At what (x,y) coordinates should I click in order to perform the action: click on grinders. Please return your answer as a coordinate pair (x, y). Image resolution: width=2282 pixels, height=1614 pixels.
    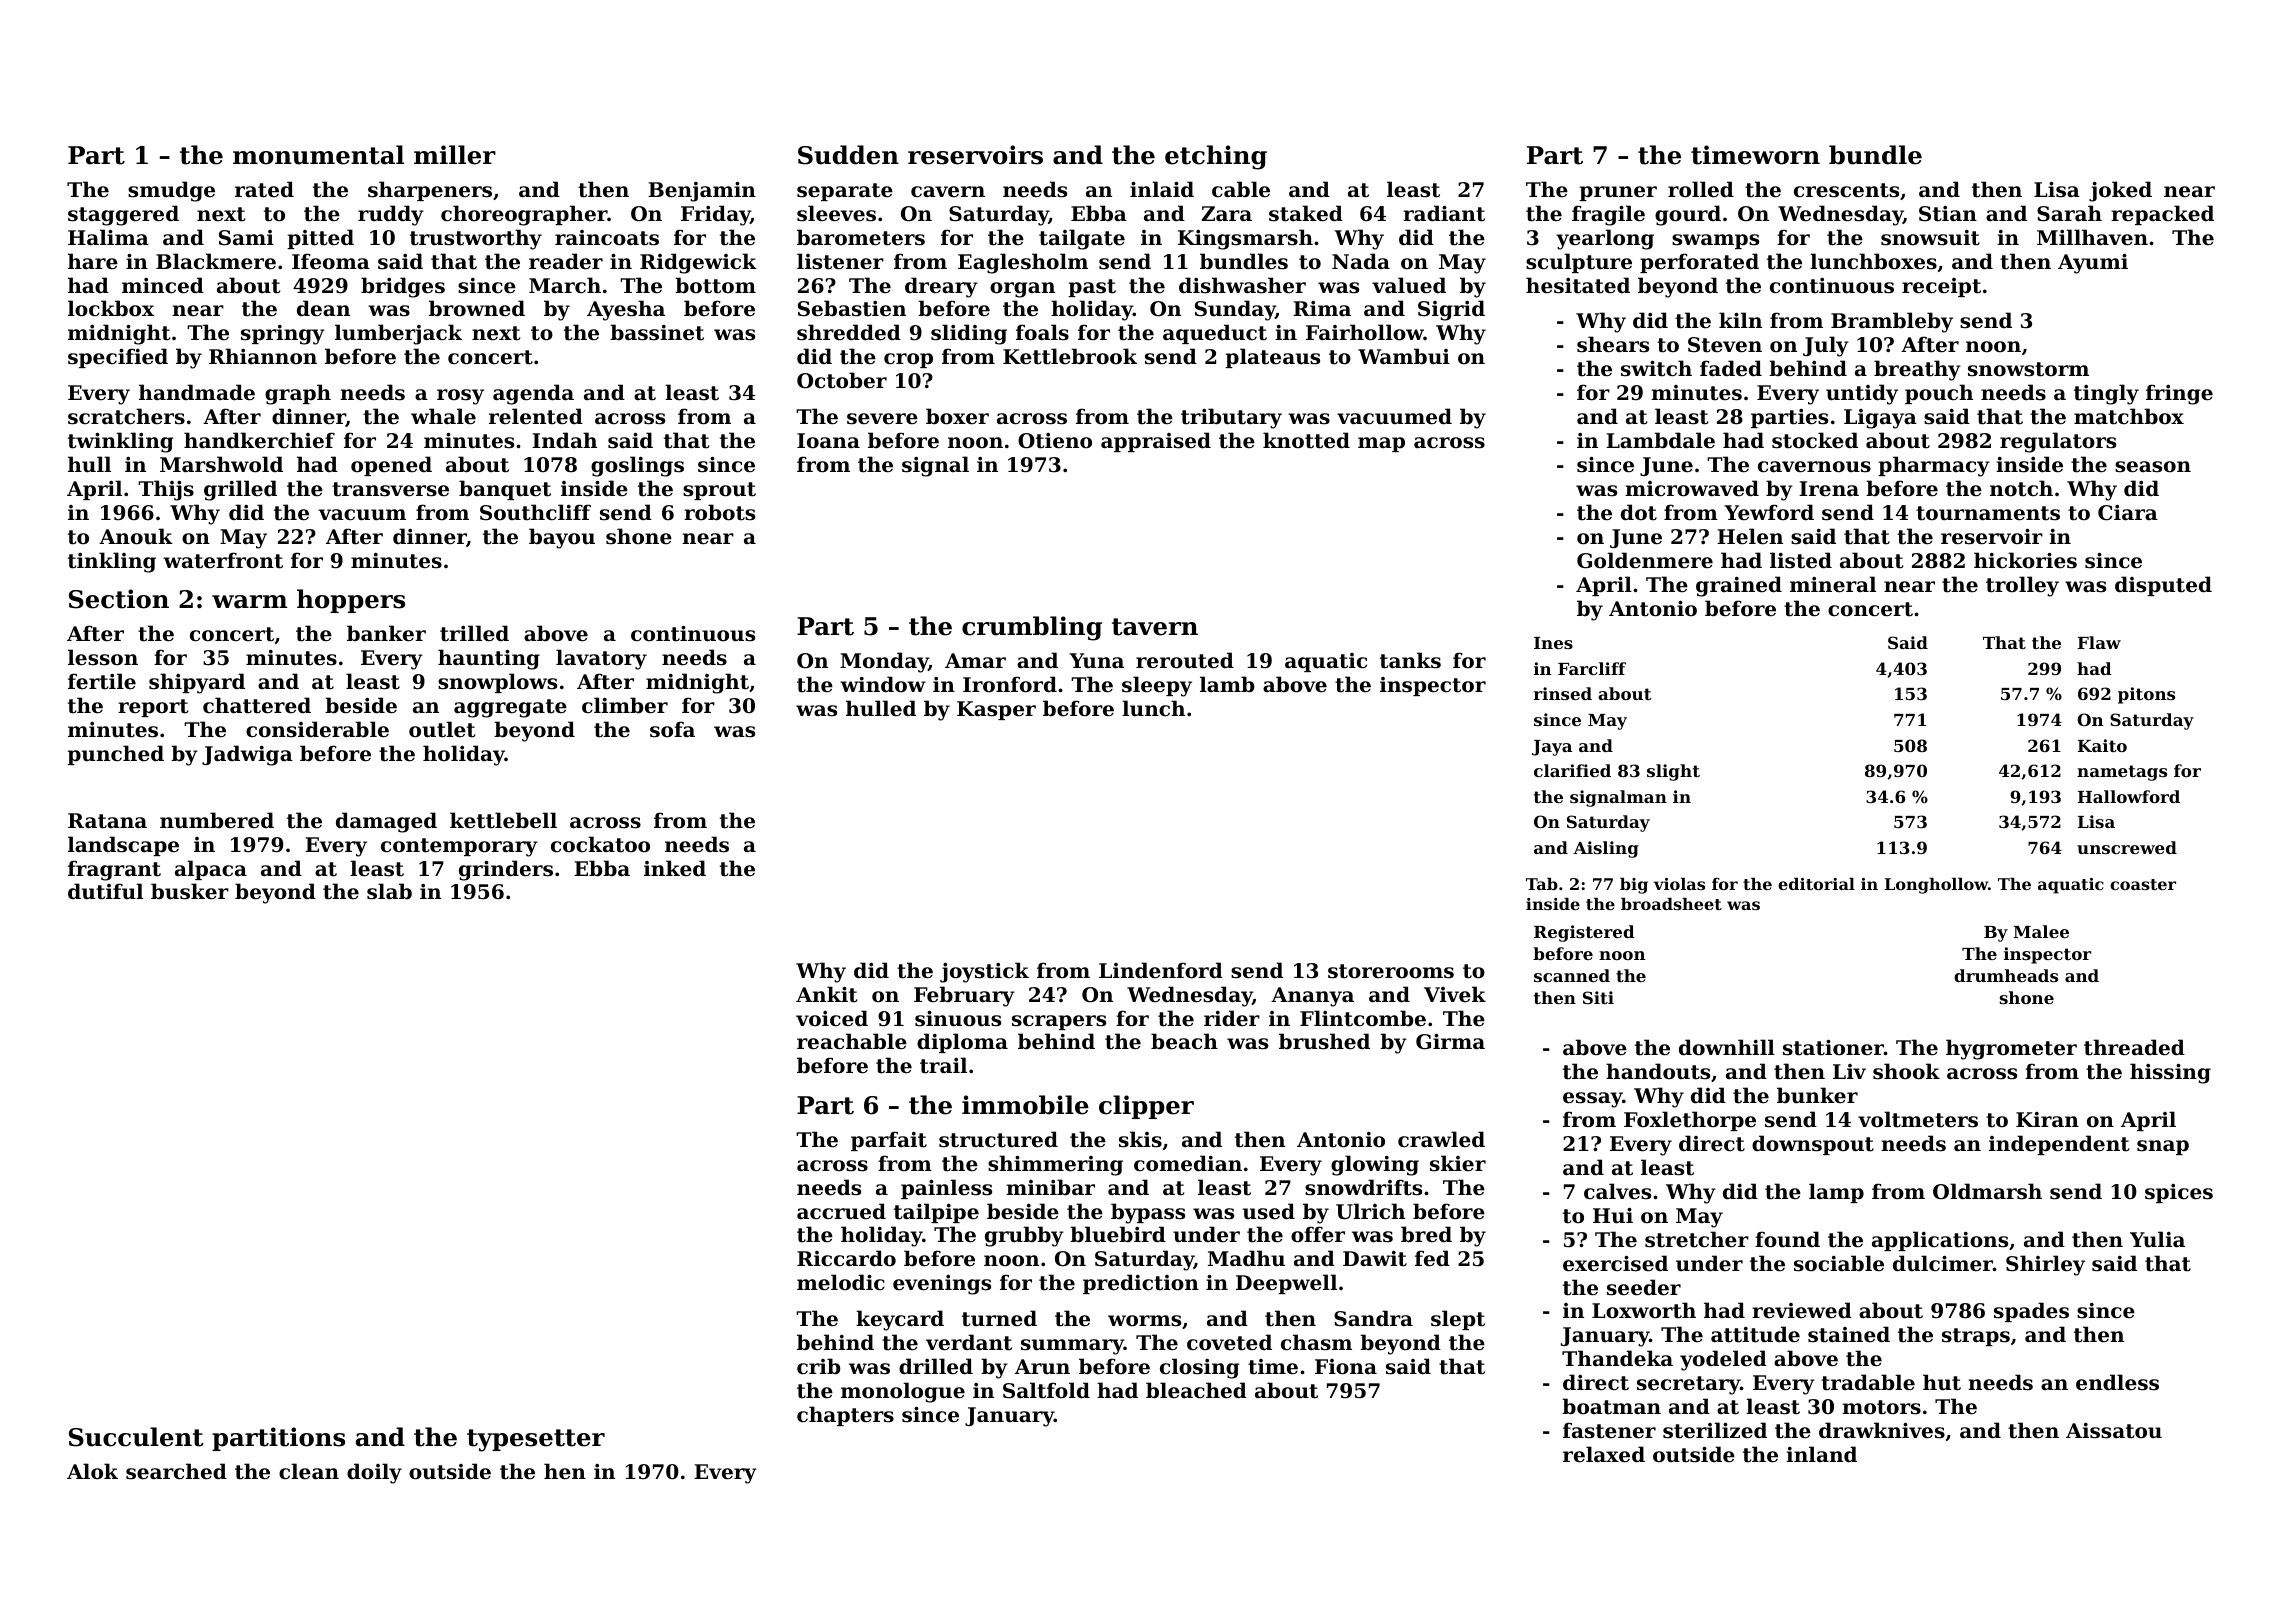
    Looking at the image, I should click on (506, 870).
